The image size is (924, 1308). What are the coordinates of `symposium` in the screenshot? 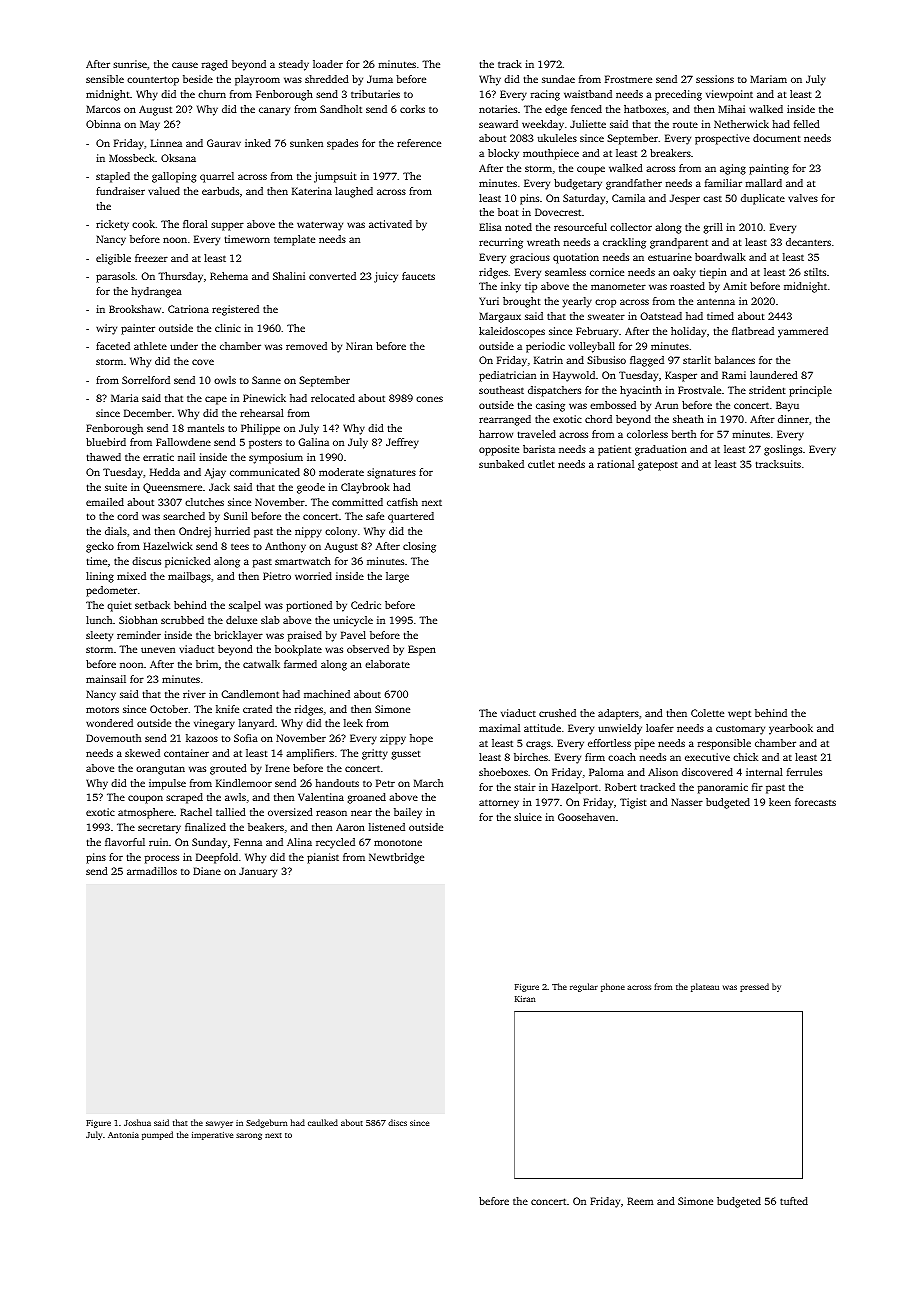 It's located at (276, 458).
